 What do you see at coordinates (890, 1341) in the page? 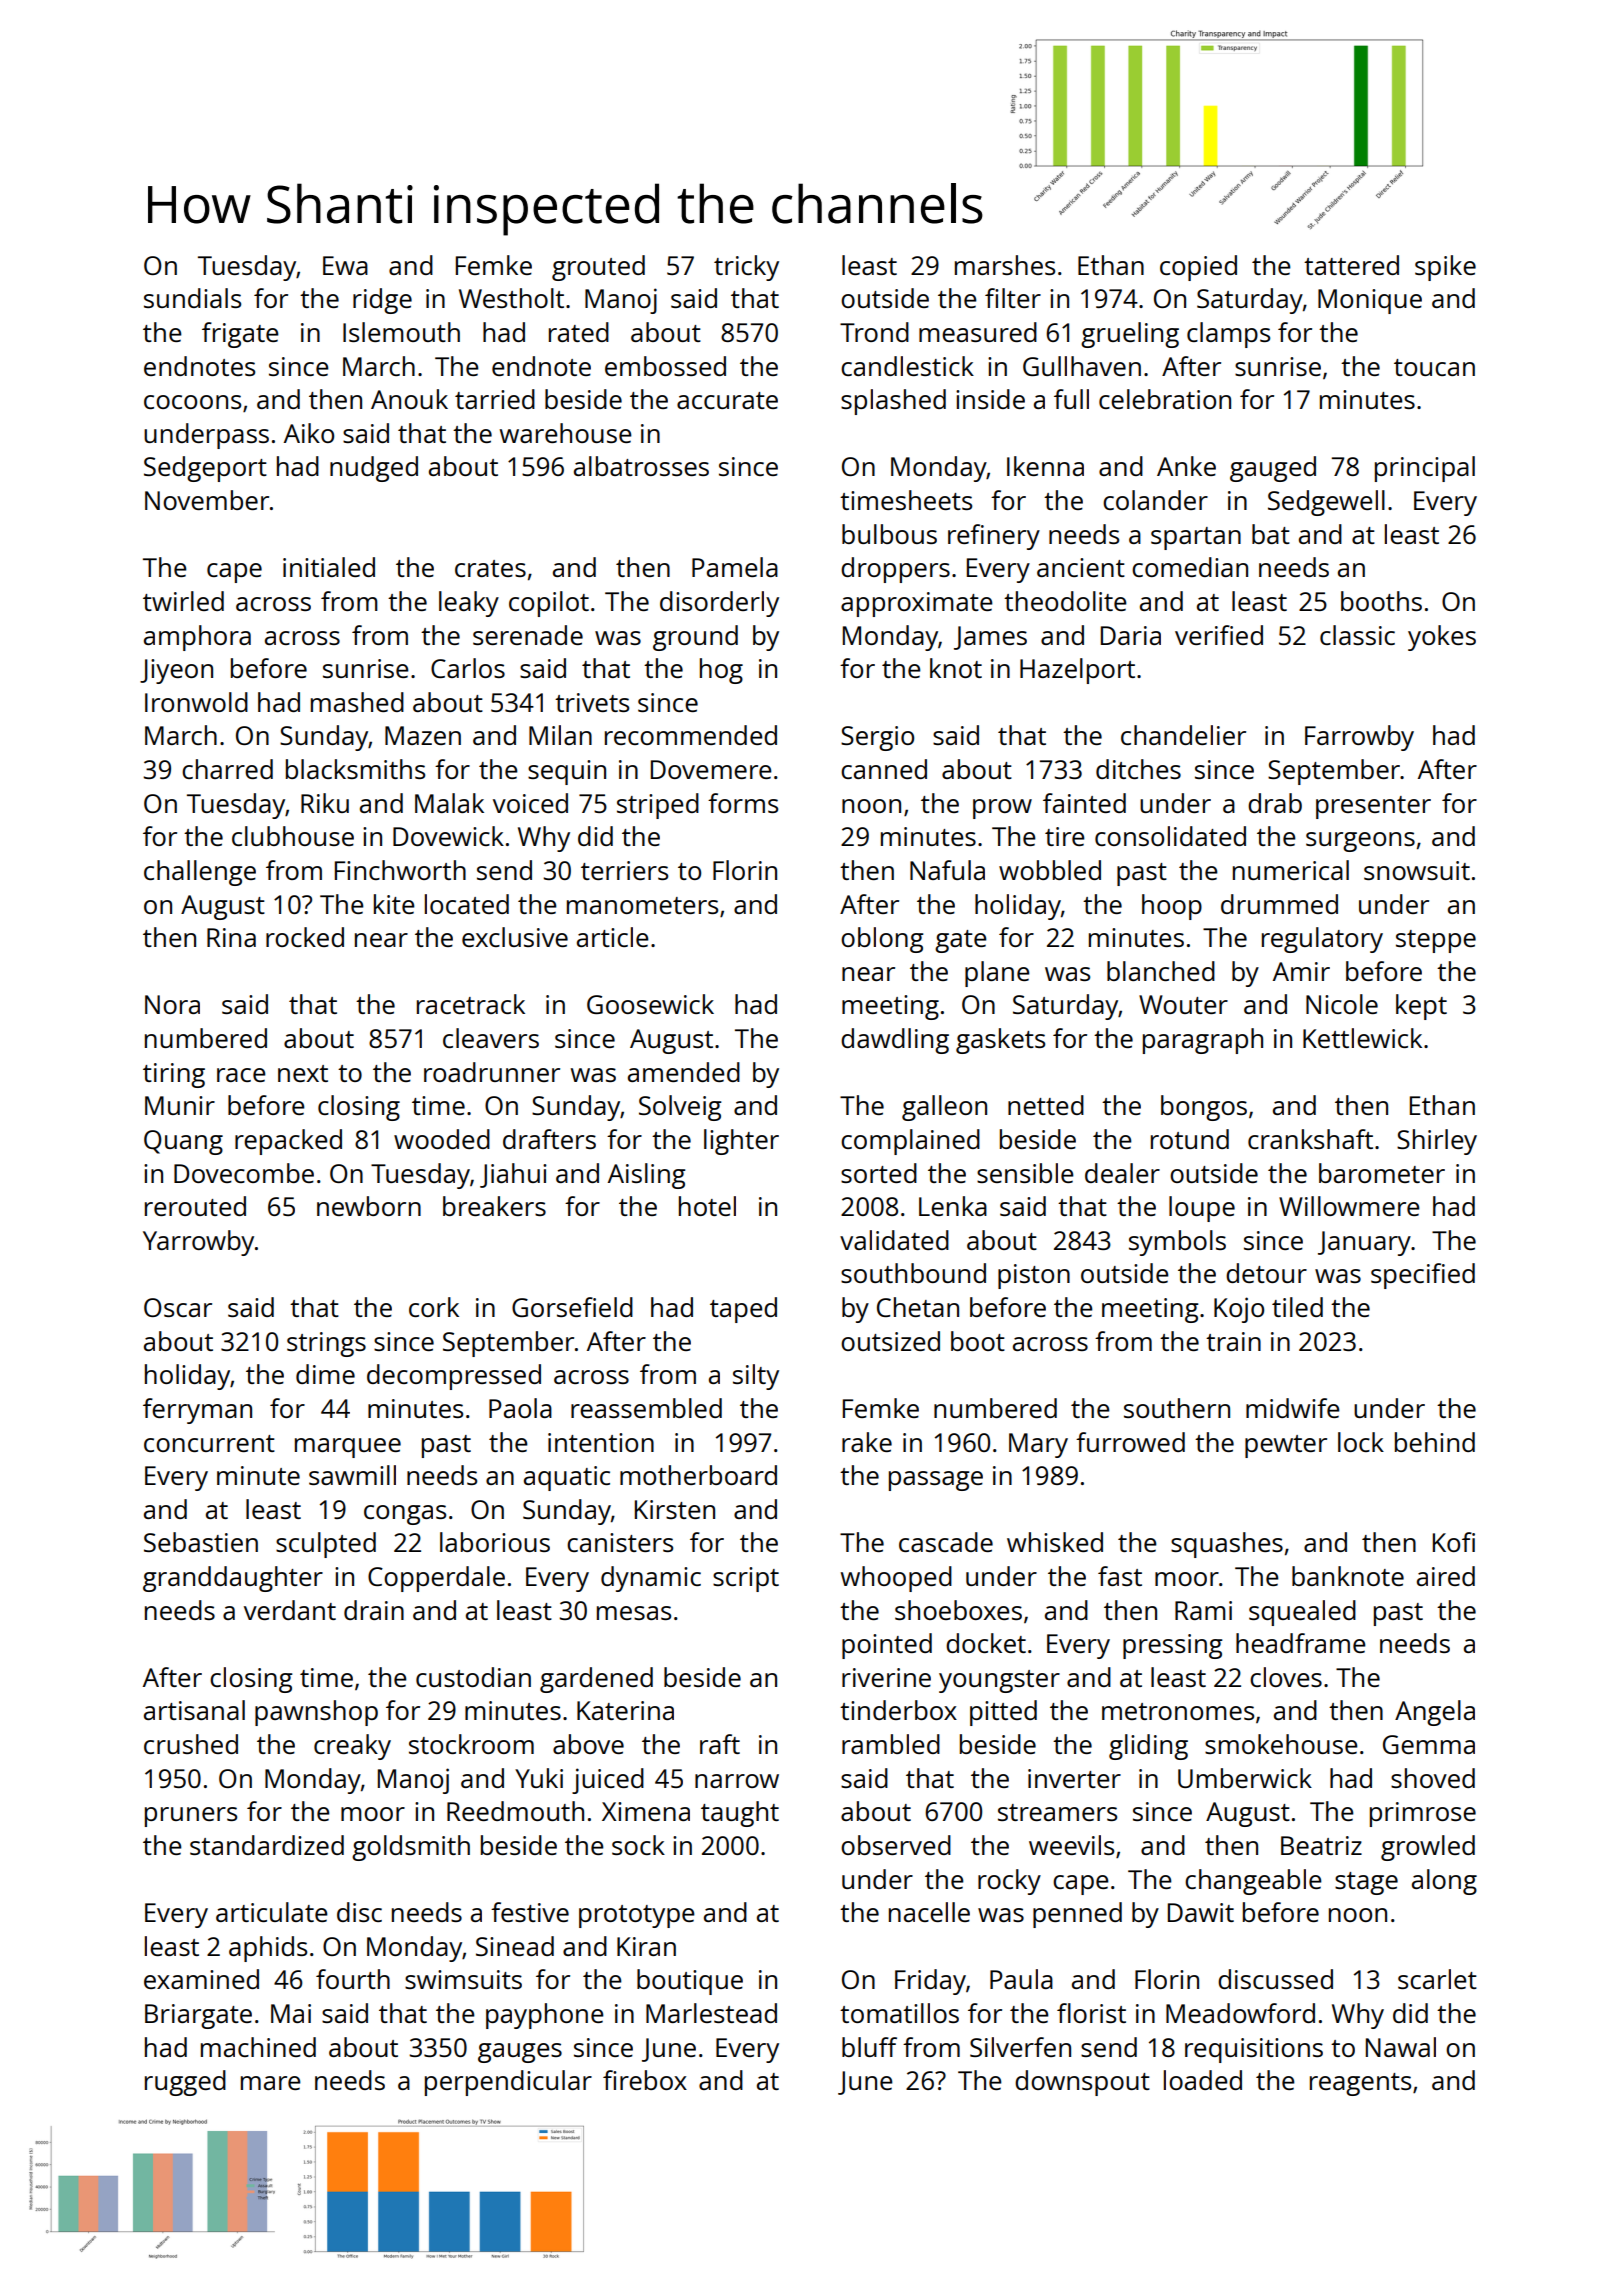
I see `outsized` at bounding box center [890, 1341].
